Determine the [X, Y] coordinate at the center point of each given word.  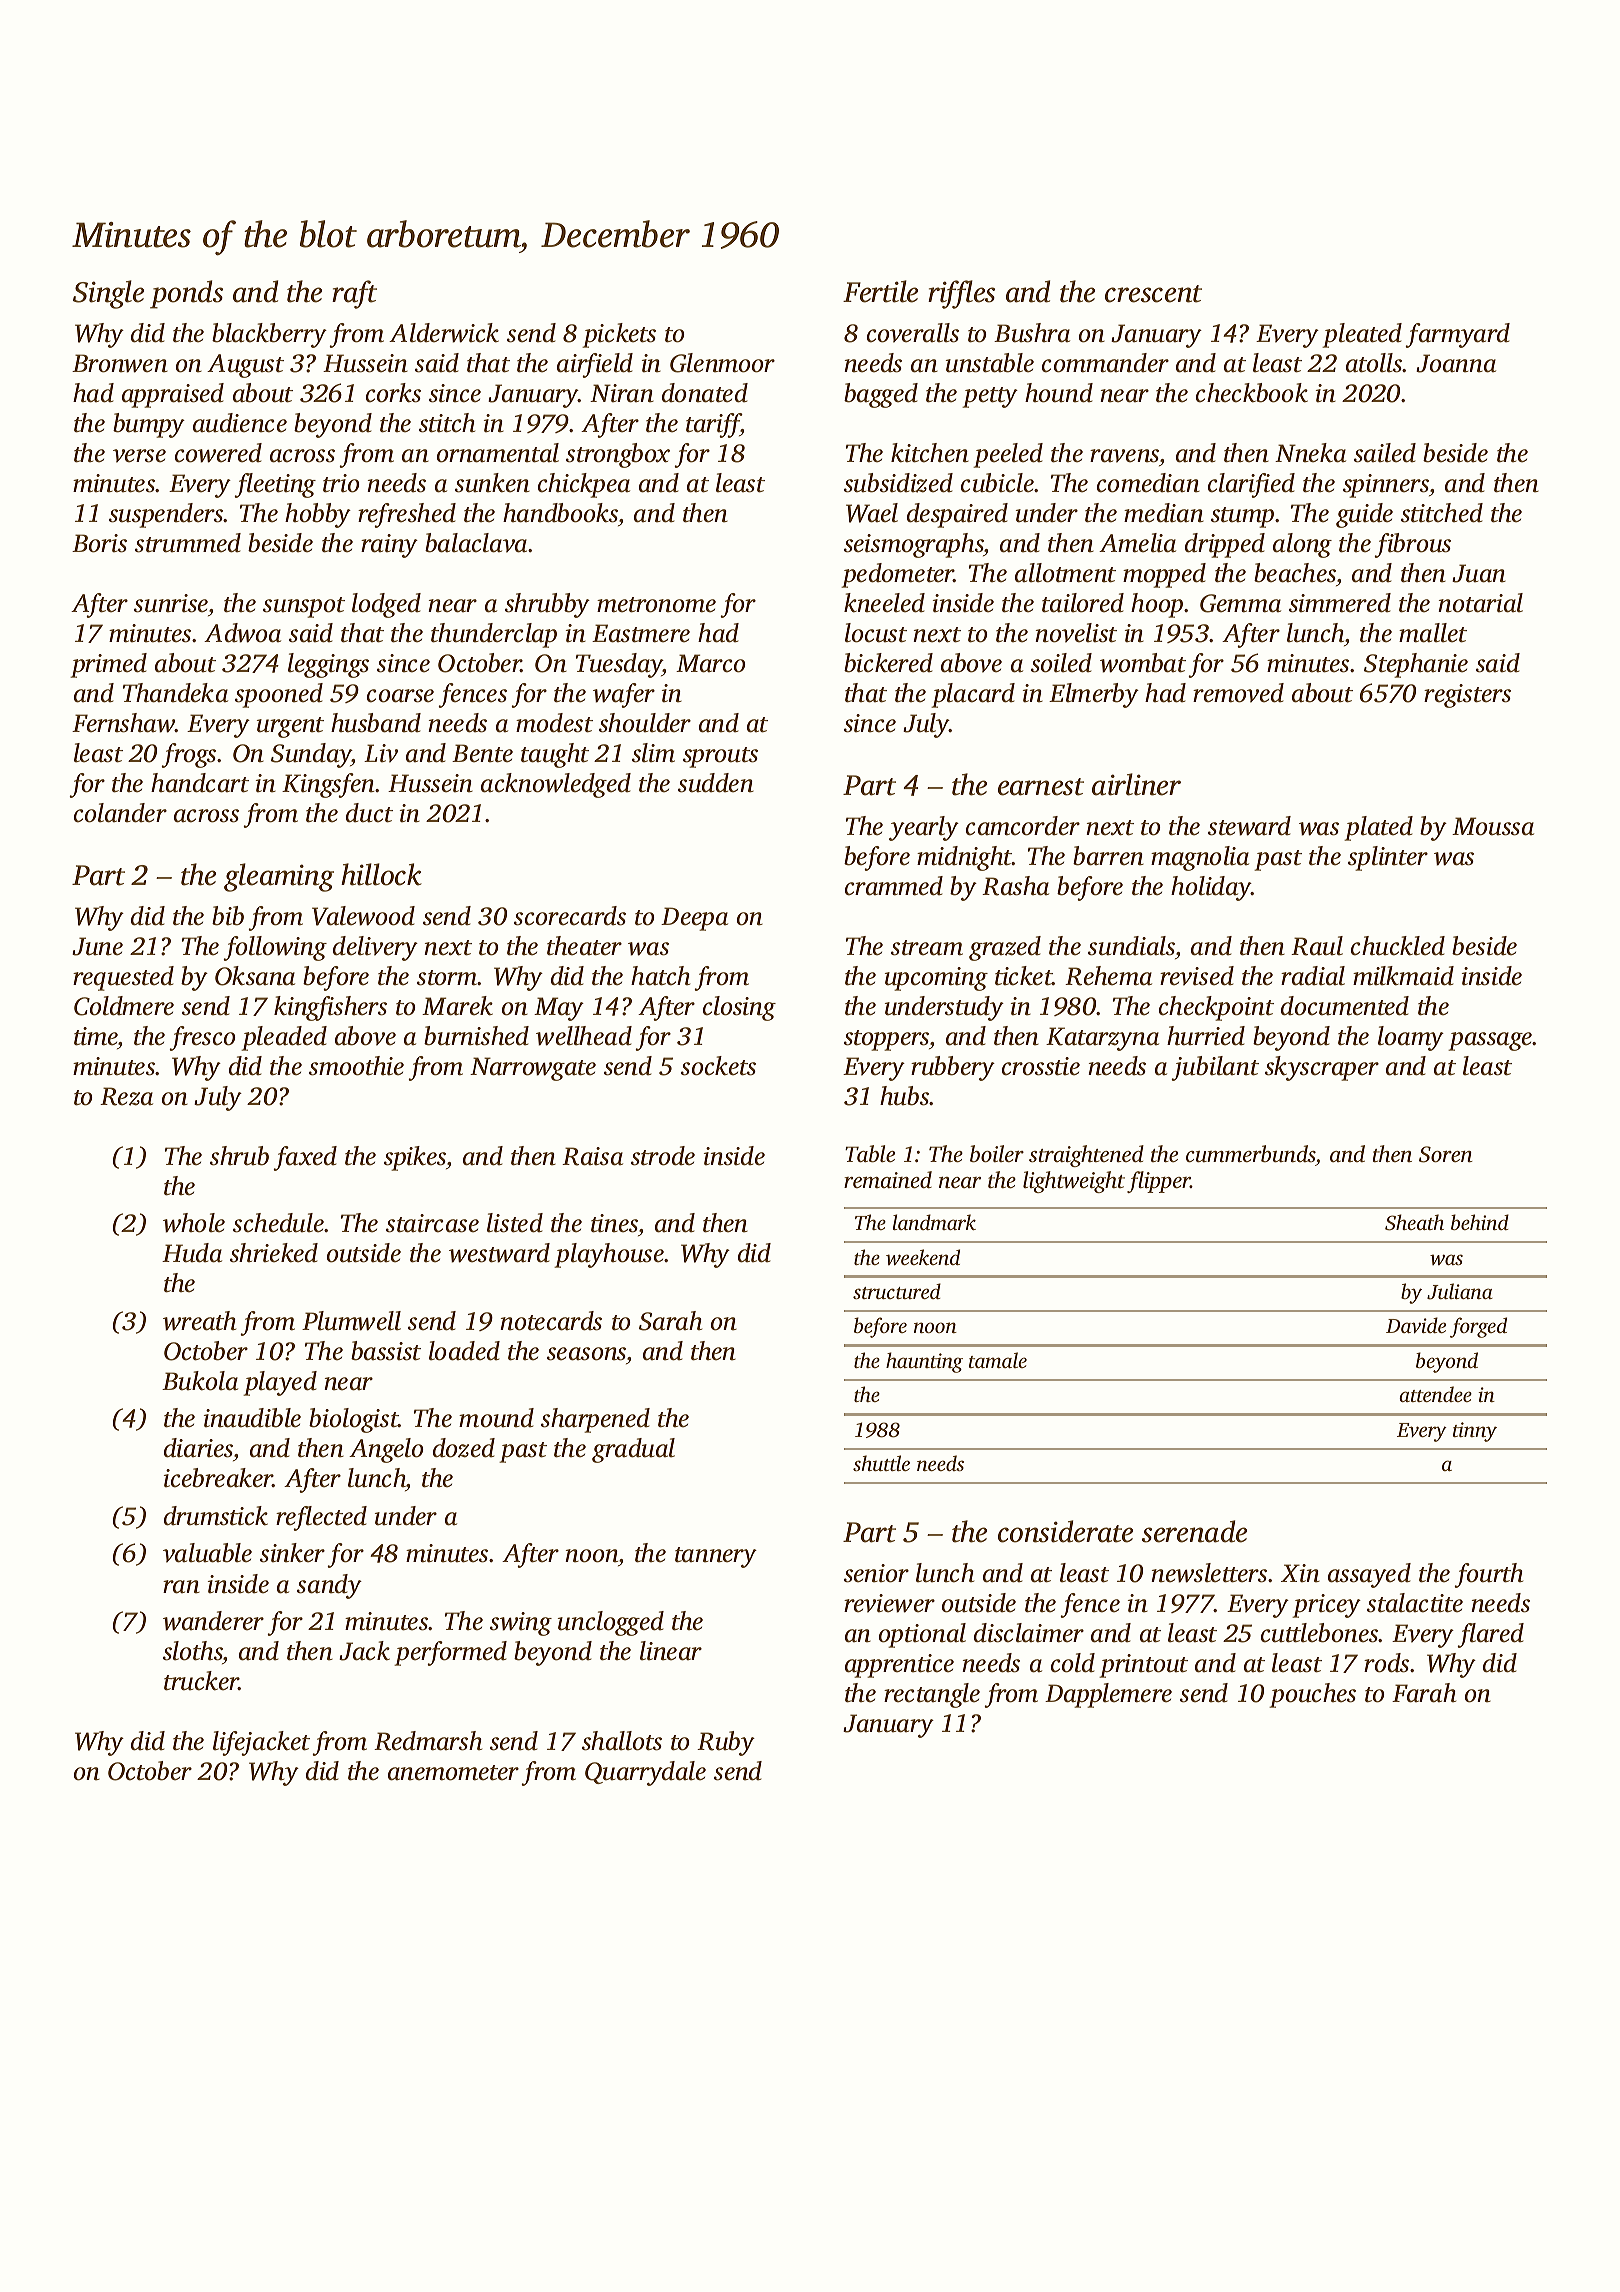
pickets [619, 335]
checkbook [1252, 393]
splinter [1388, 858]
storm [447, 978]
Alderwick [444, 333]
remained [888, 1180]
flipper [1159, 1182]
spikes [415, 1158]
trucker [201, 1681]
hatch [660, 976]
